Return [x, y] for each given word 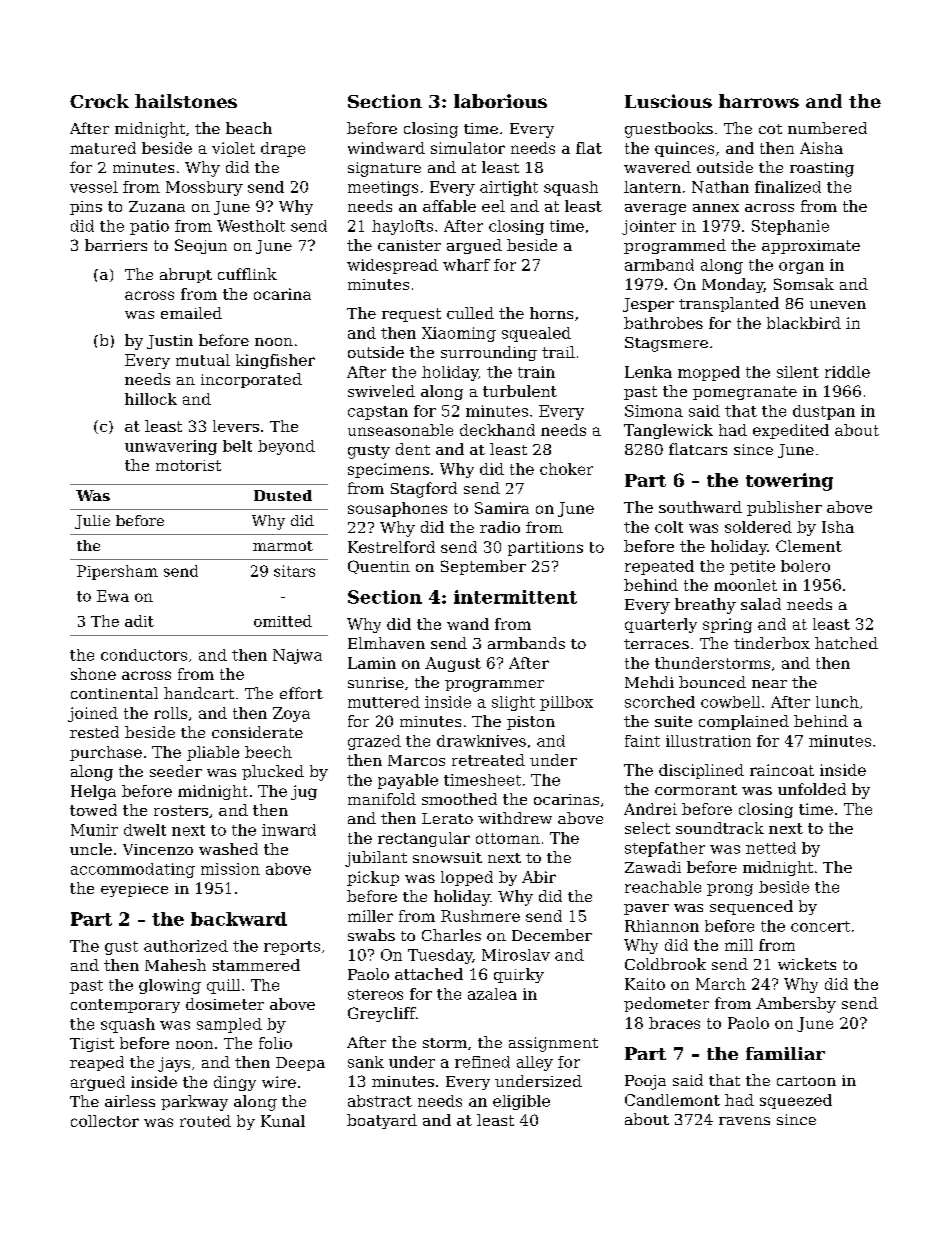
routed [205, 1121]
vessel [94, 187]
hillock [151, 399]
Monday [733, 285]
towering [789, 482]
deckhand [497, 430]
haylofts [402, 227]
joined [93, 714]
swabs [371, 935]
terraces [656, 644]
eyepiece [134, 890]
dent [413, 449]
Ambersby [796, 1005]
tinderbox [772, 643]
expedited [791, 431]
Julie [92, 522]
